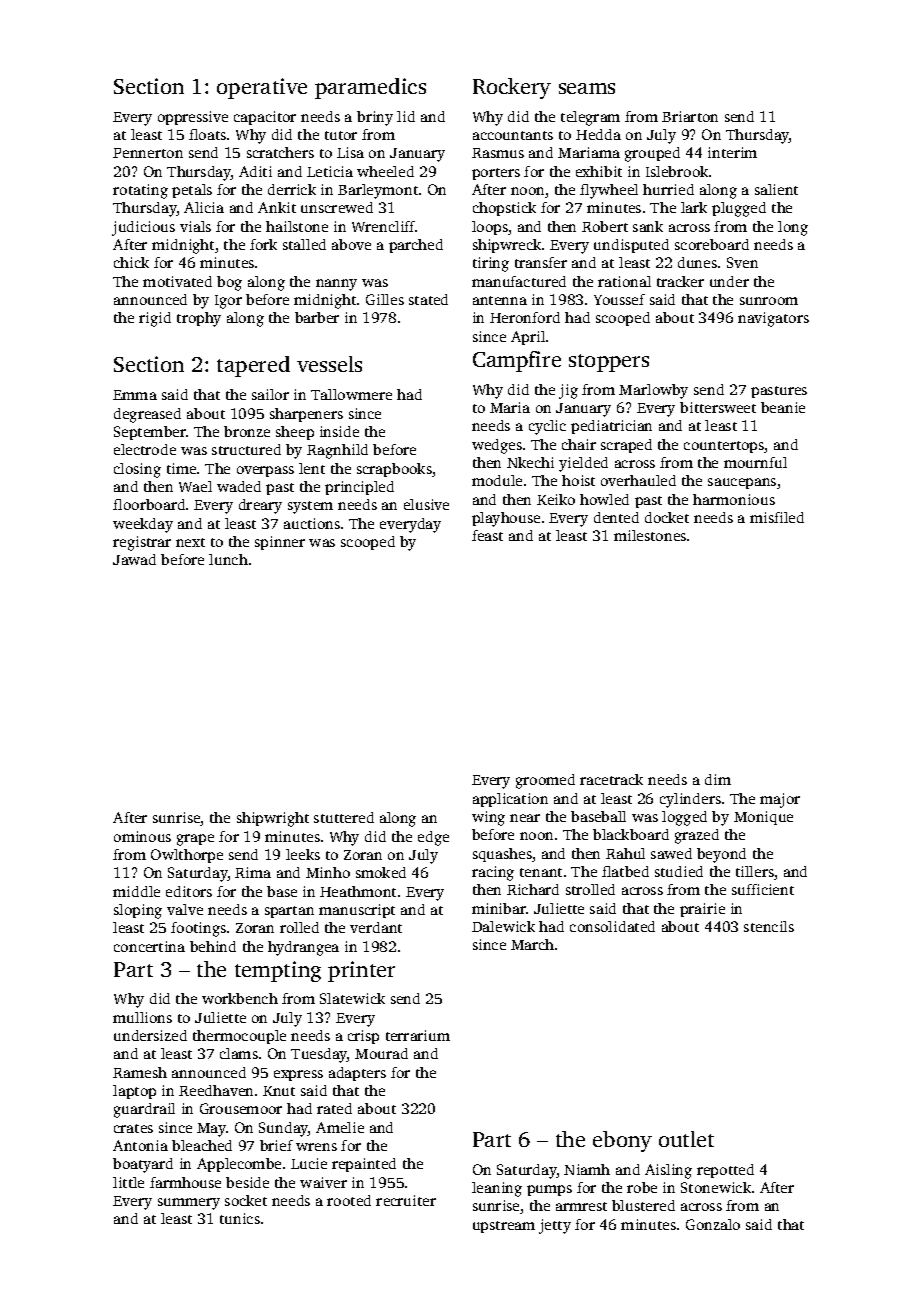 The image size is (924, 1308). I want to click on bittersweet, so click(718, 407).
